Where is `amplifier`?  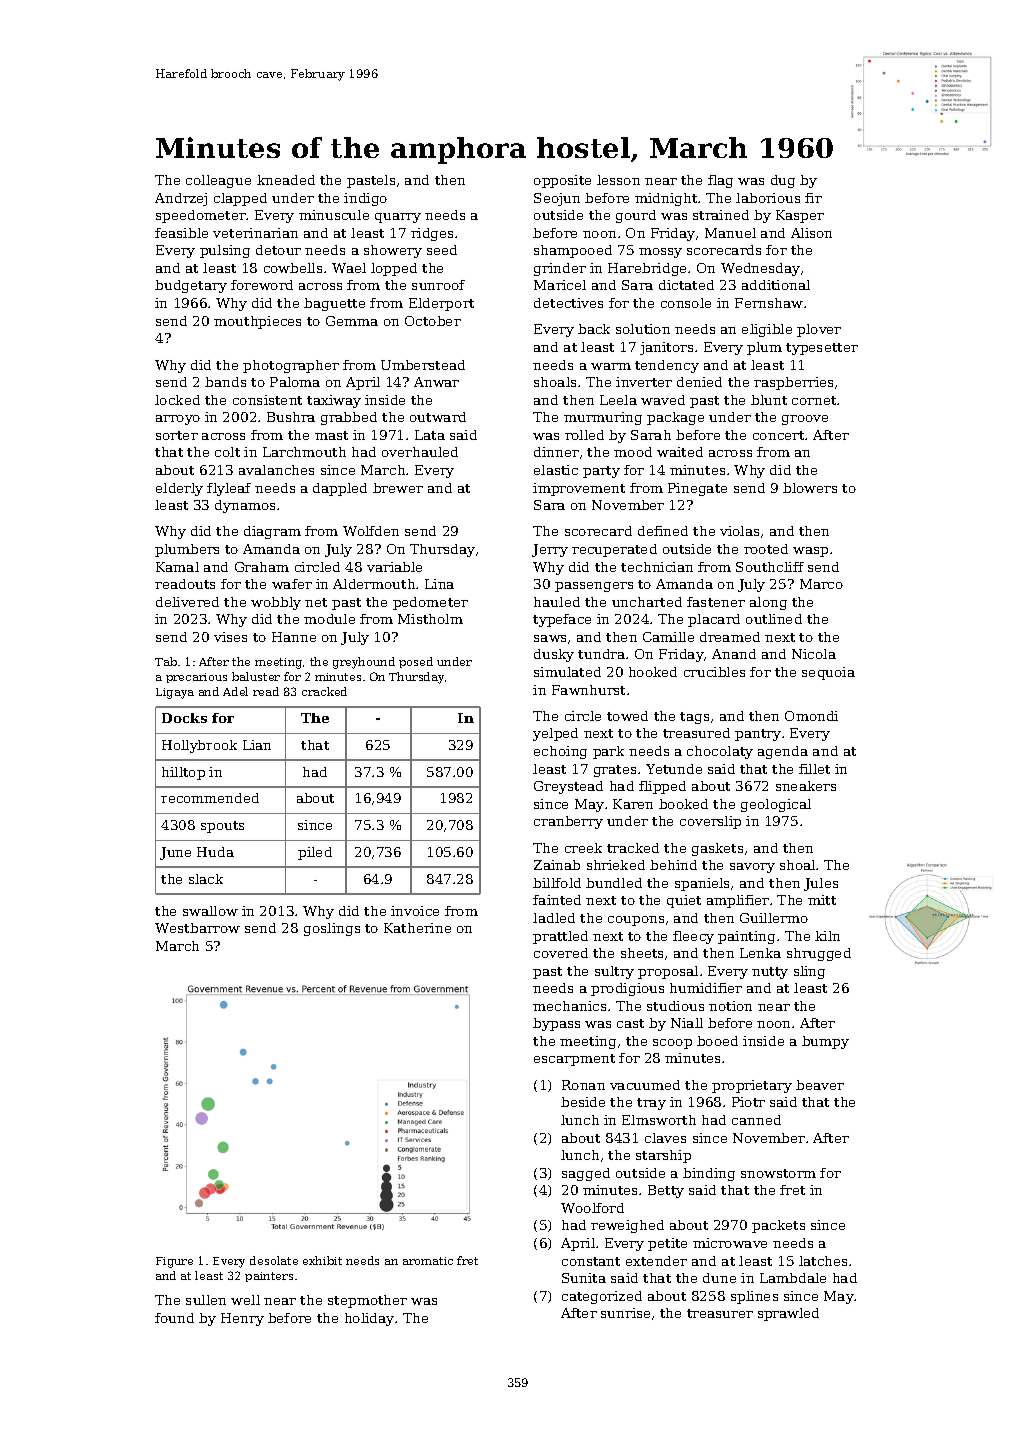
amplifier is located at coordinates (738, 901).
